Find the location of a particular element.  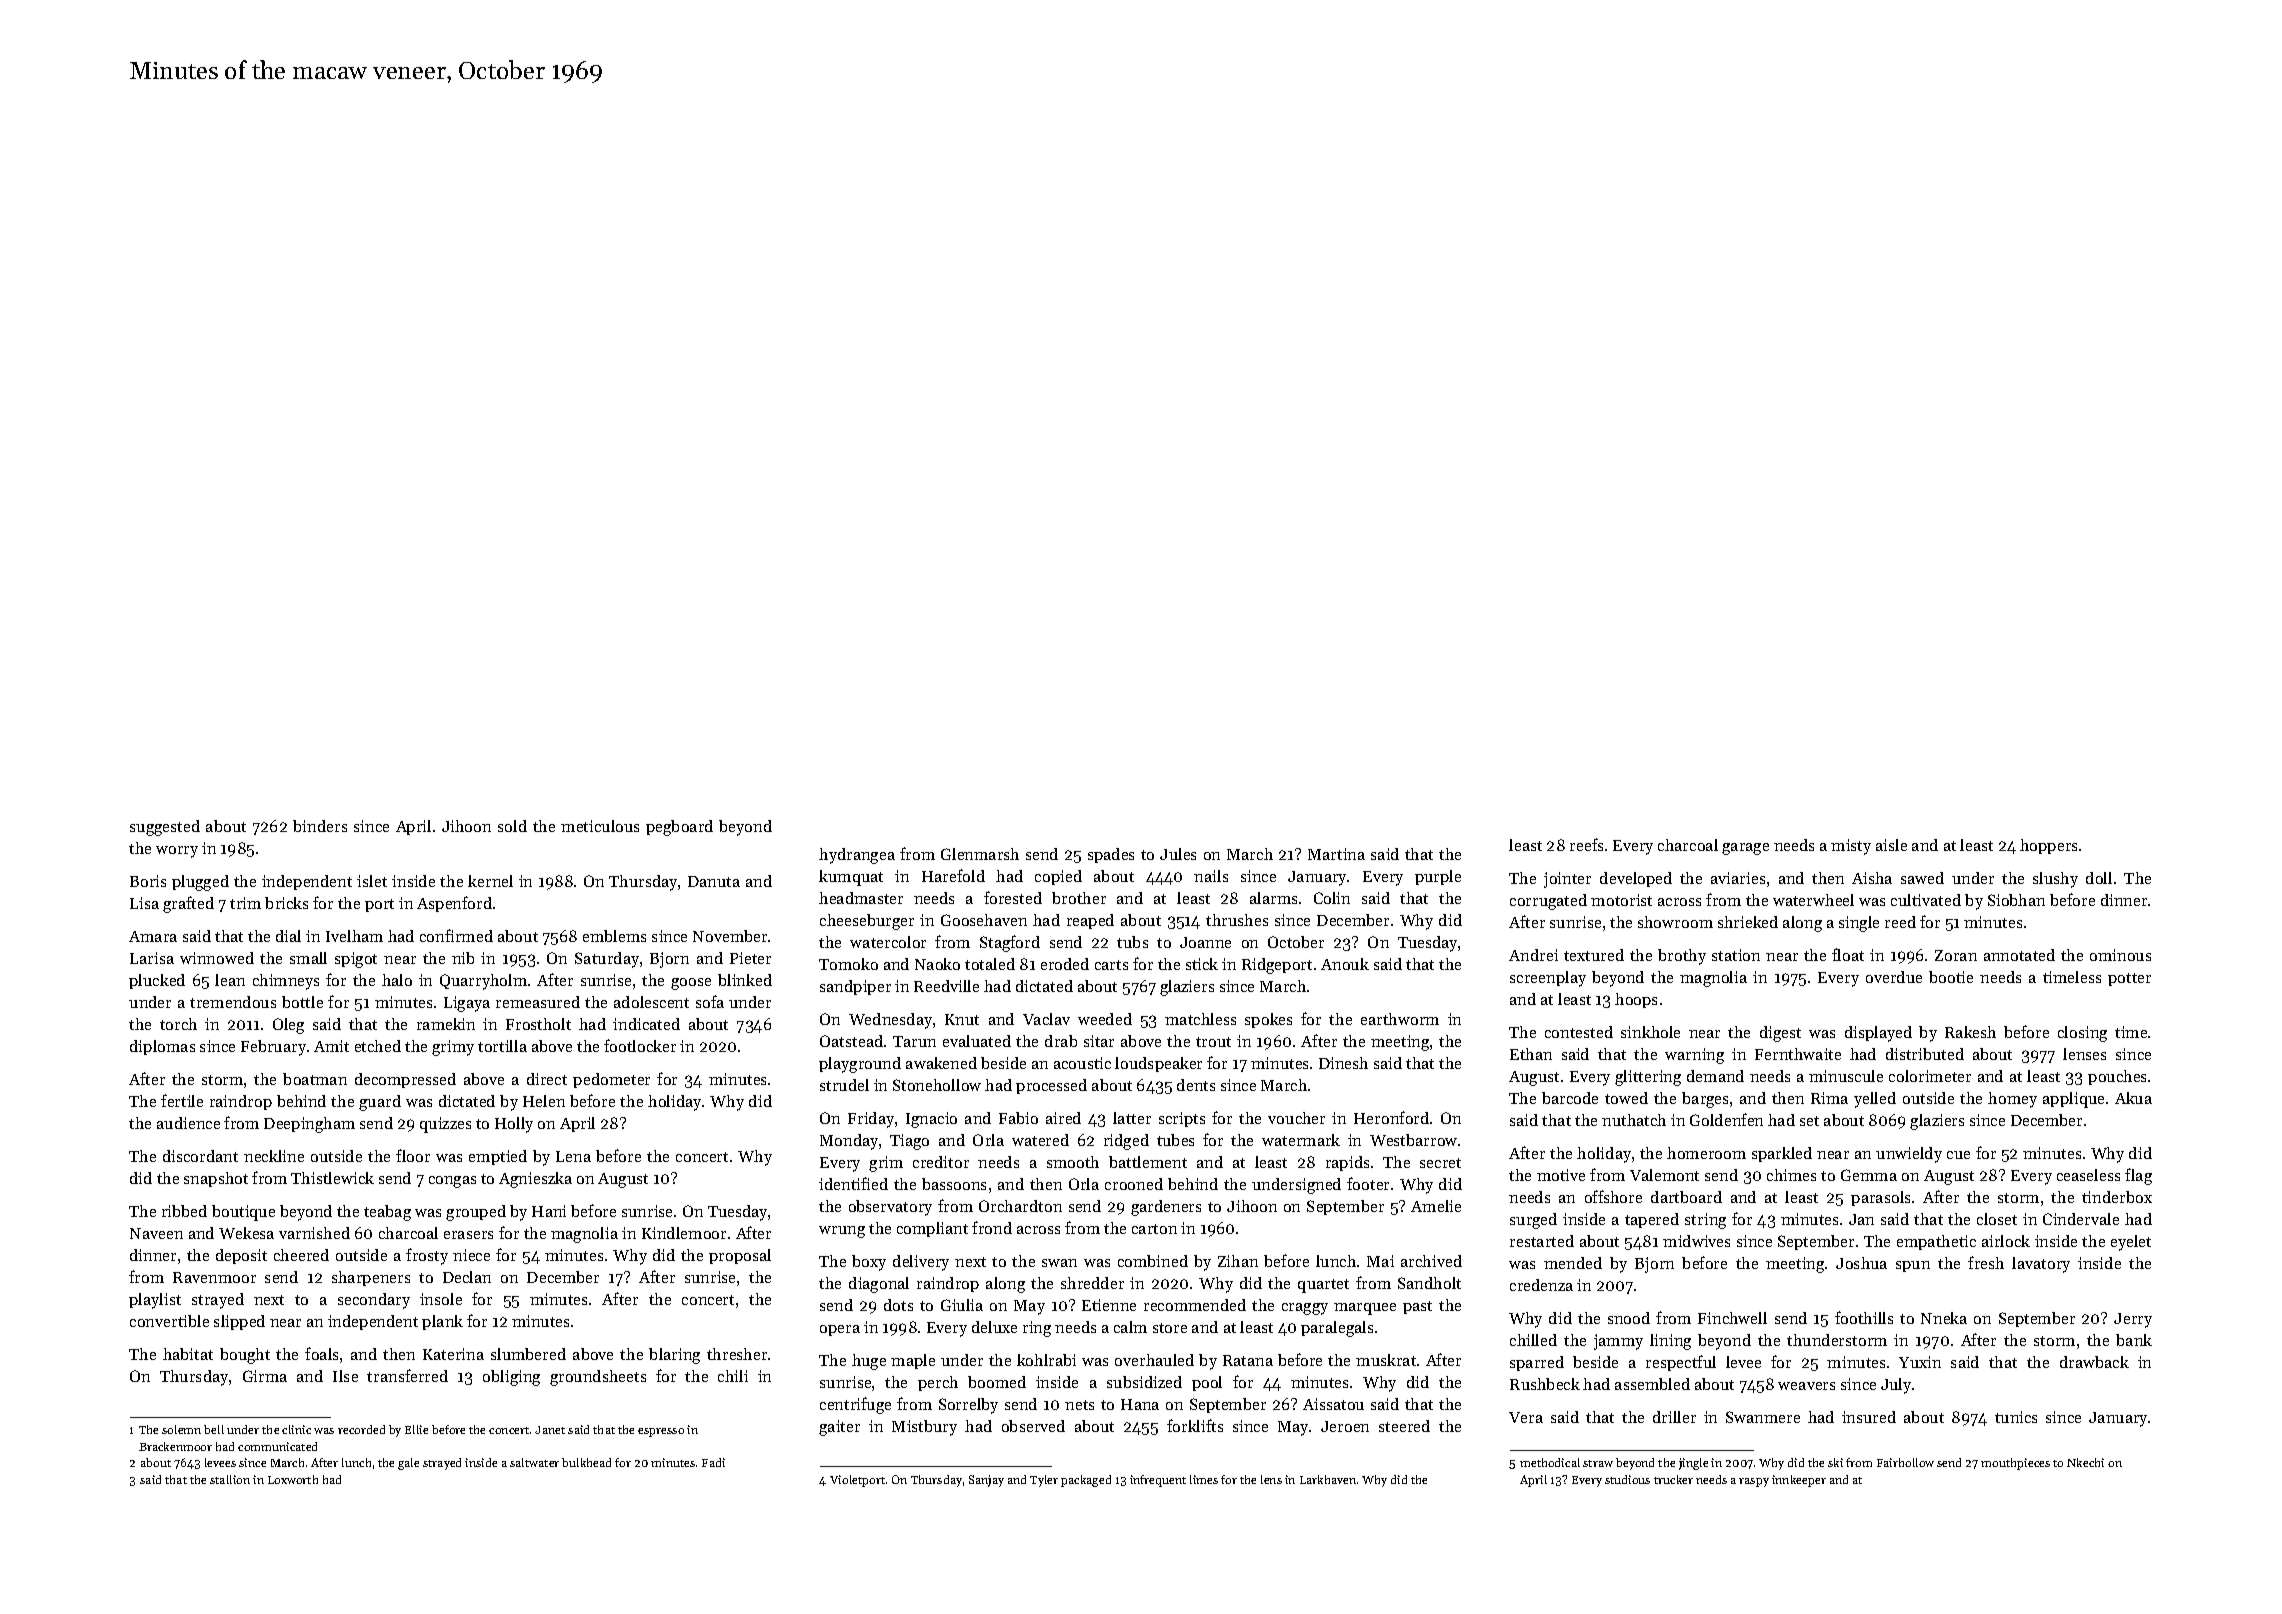

plugged is located at coordinates (200, 883).
